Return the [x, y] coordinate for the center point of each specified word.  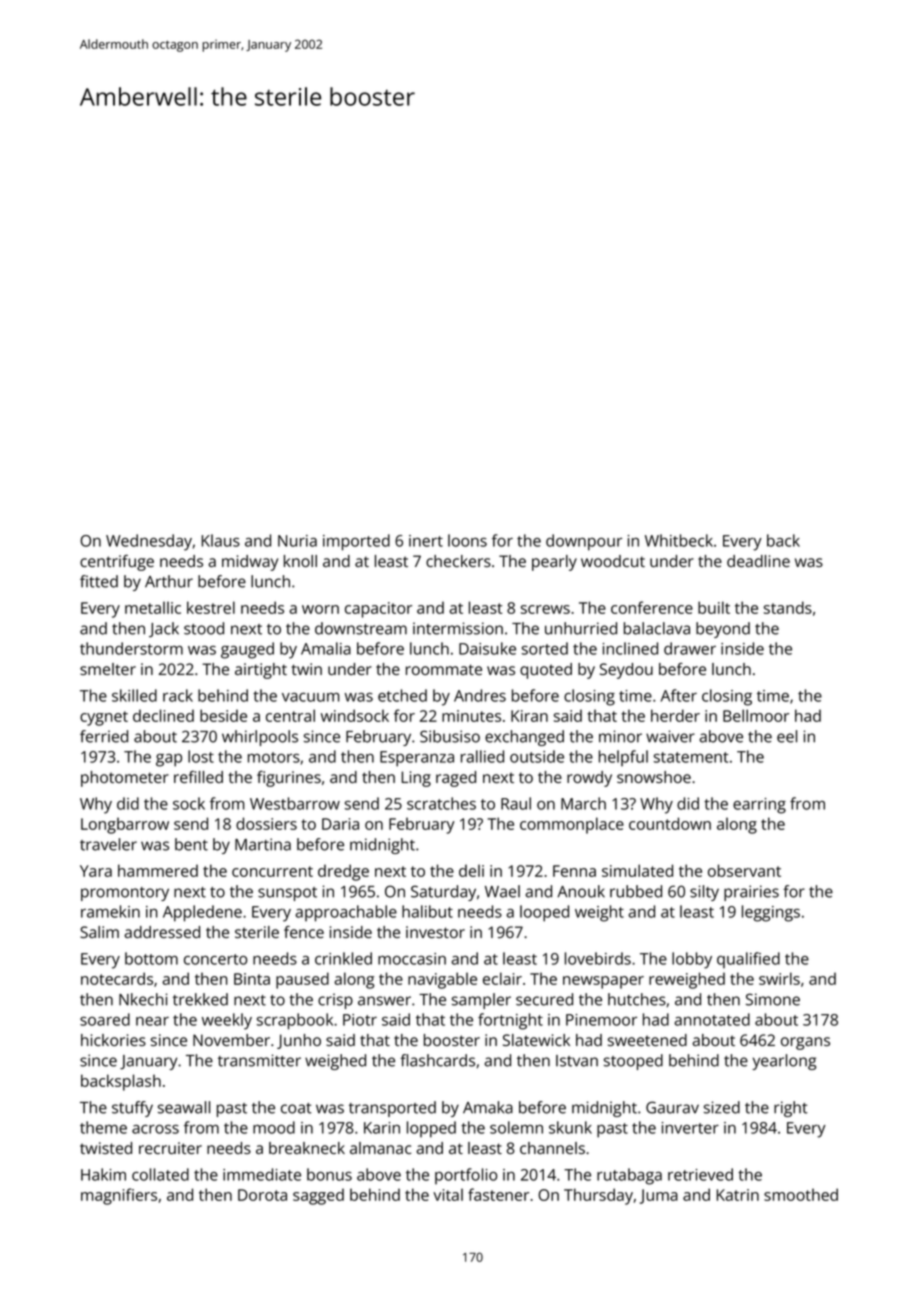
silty [704, 893]
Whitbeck [679, 540]
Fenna [574, 871]
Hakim [103, 1174]
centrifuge [117, 563]
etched [402, 695]
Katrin [738, 1195]
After [679, 695]
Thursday [598, 1196]
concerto [215, 959]
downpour [584, 542]
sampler [481, 1001]
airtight [261, 671]
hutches [637, 999]
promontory [125, 894]
